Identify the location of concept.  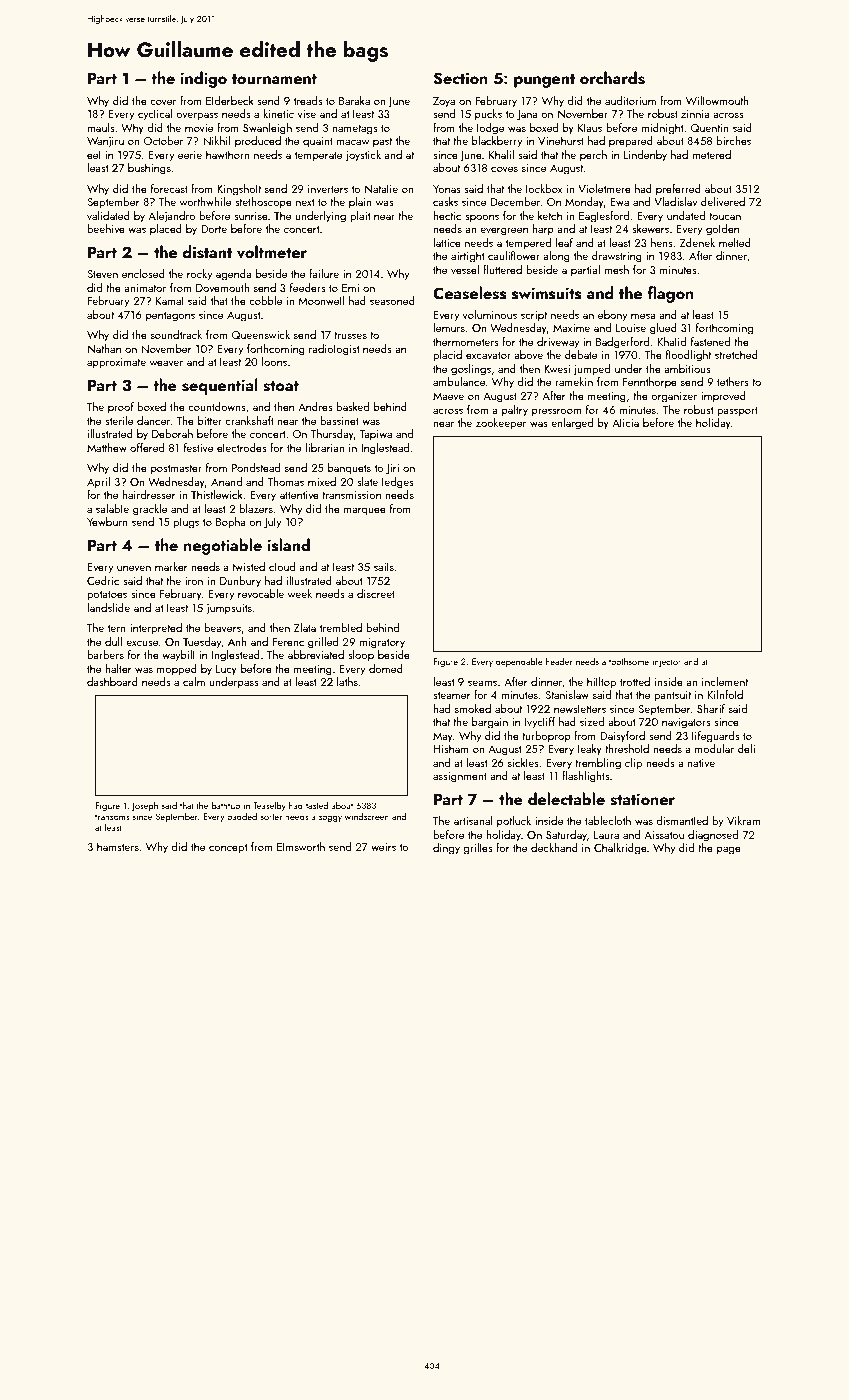
(228, 849).
